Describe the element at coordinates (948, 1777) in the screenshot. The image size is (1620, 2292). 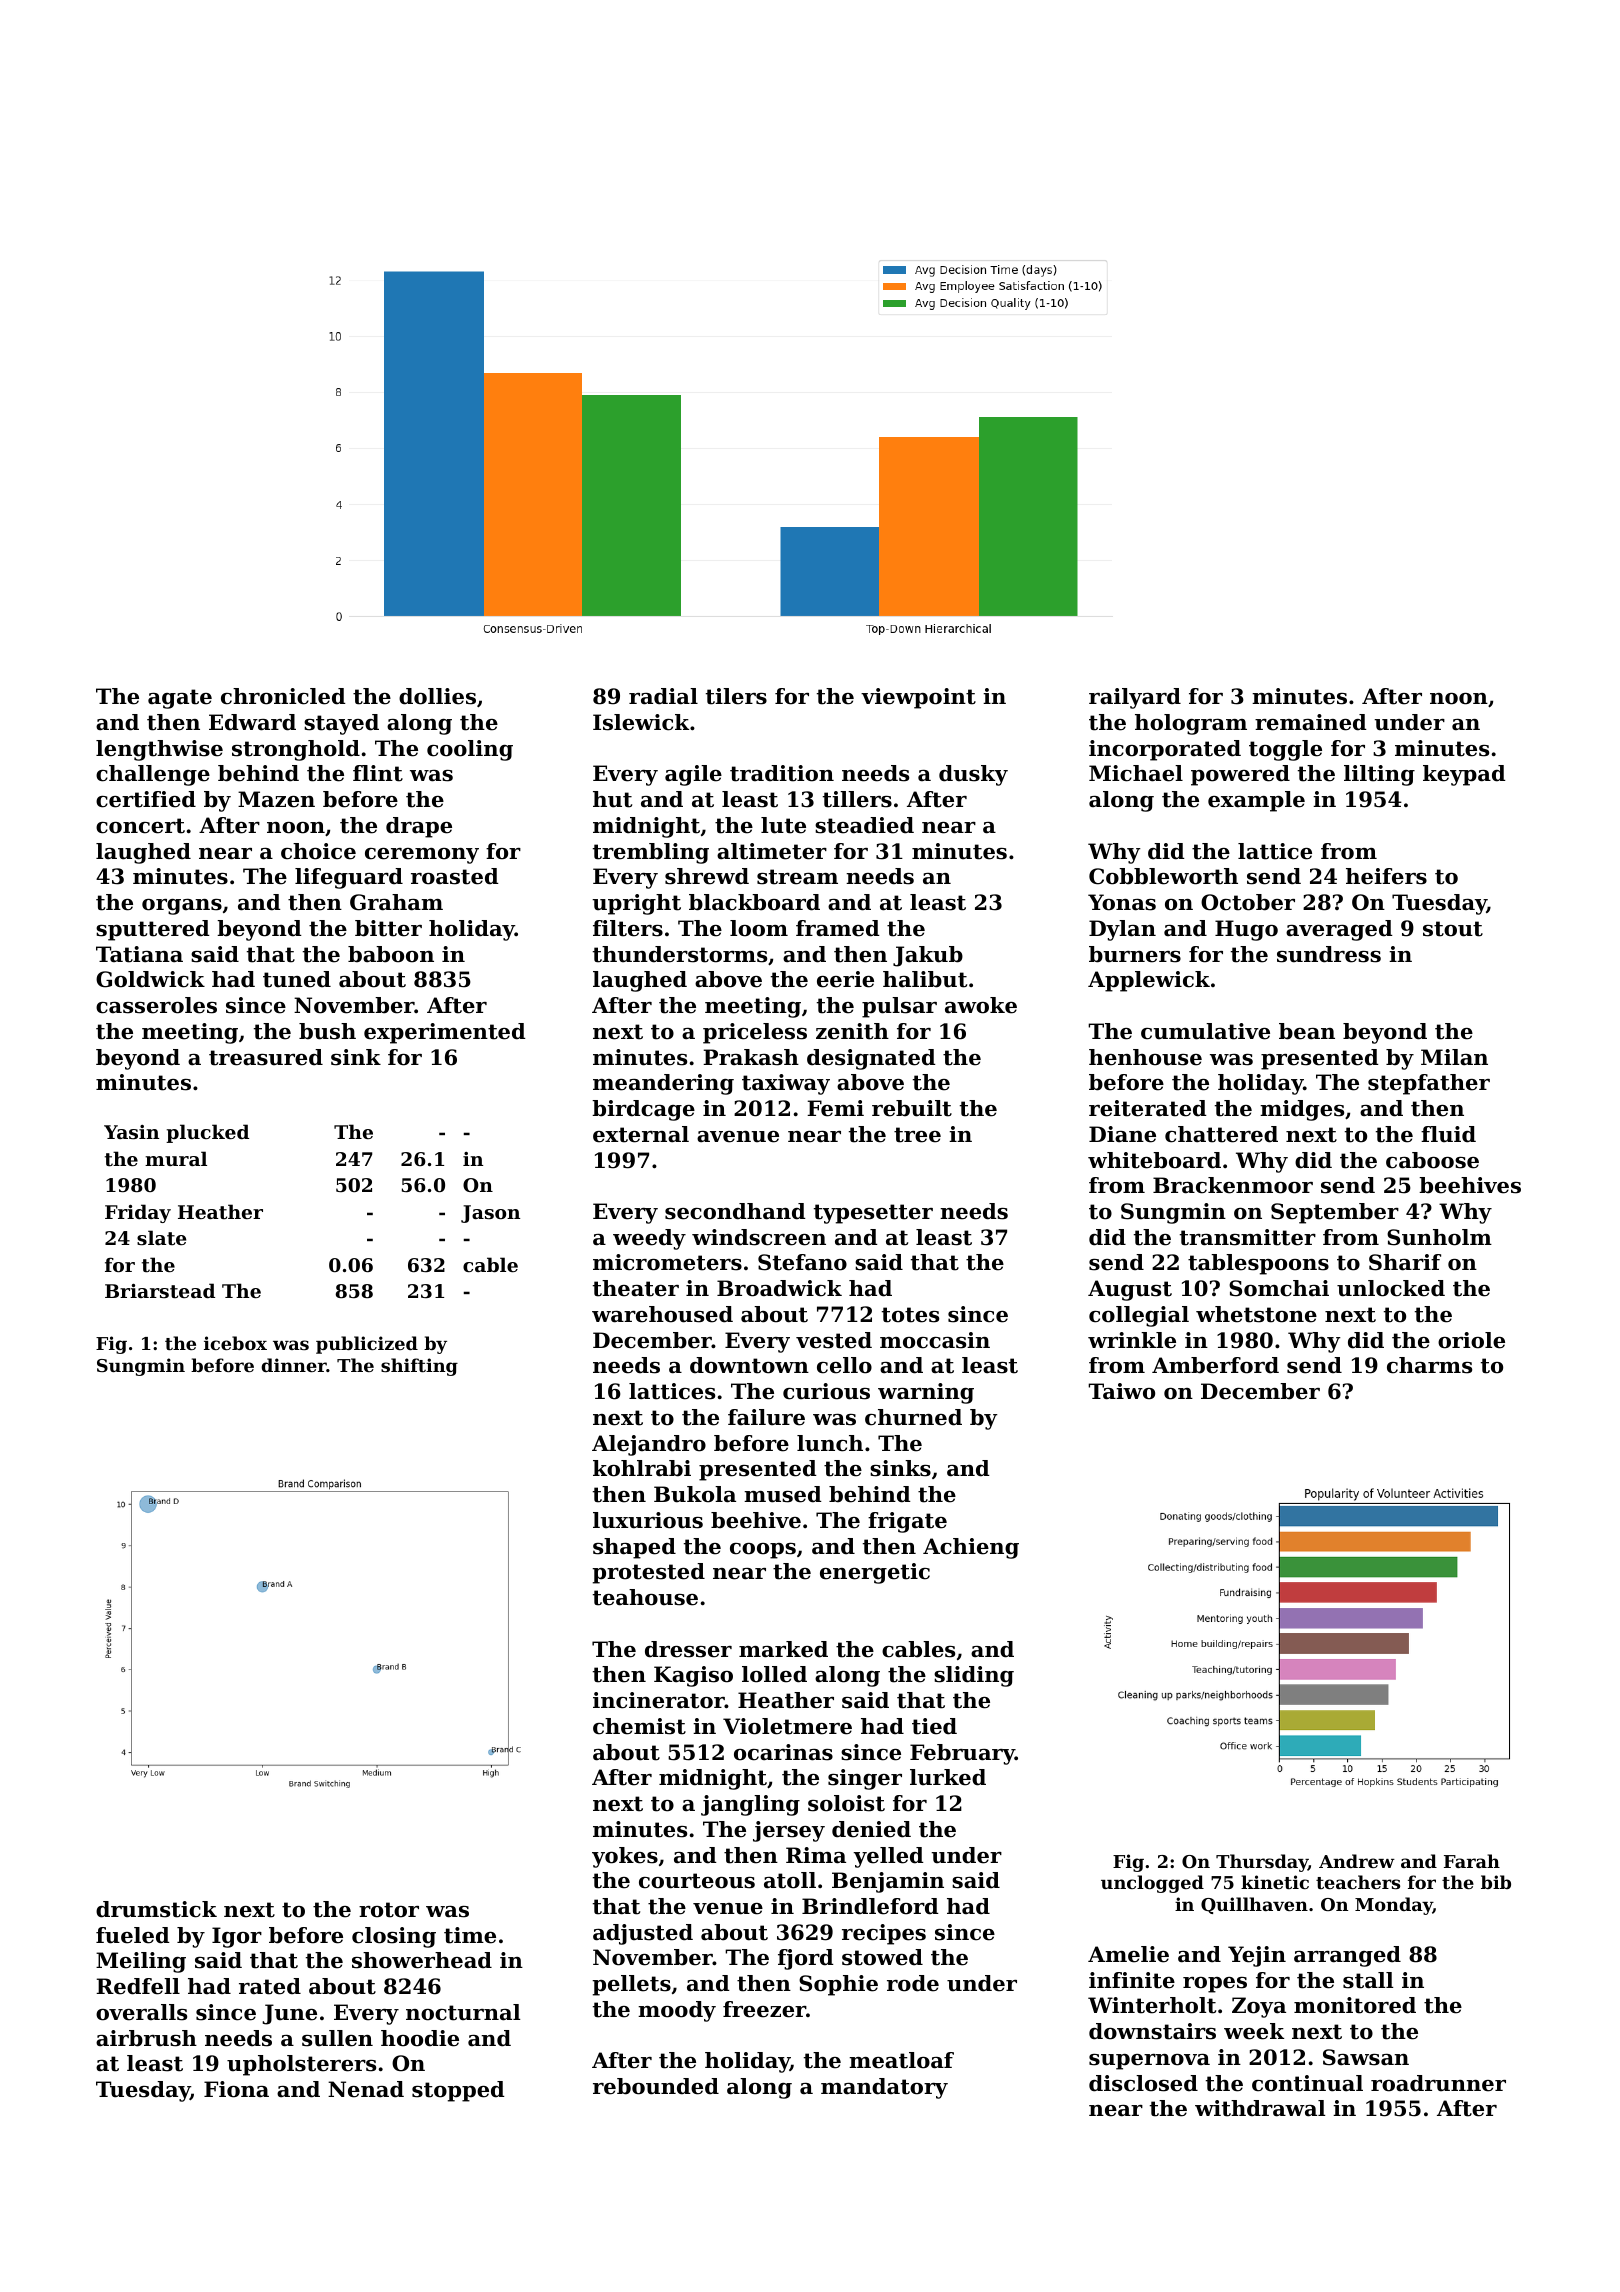
I see `lurked` at that location.
